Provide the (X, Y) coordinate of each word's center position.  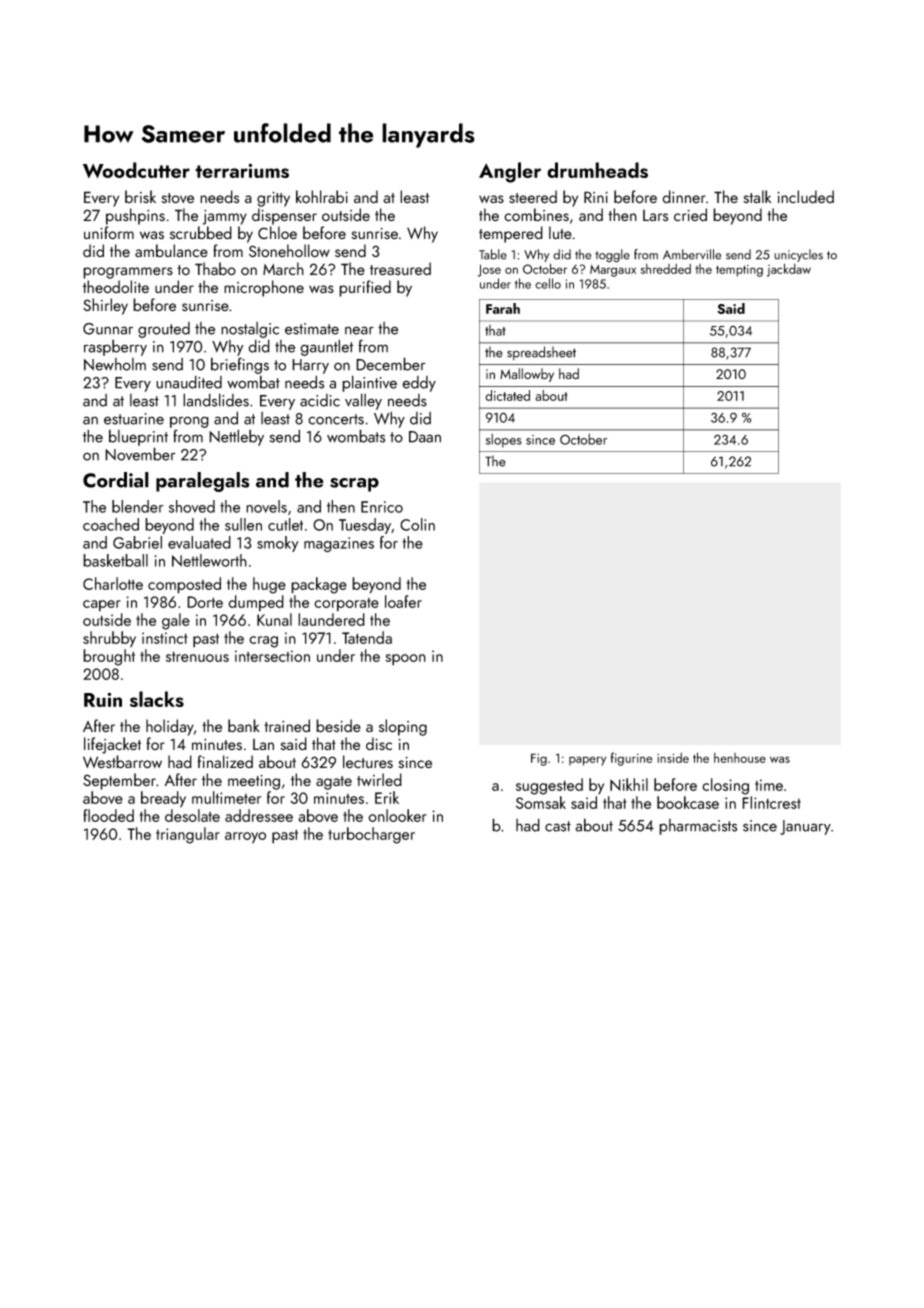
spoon (405, 660)
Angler (510, 172)
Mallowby (527, 375)
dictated (507, 395)
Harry (310, 366)
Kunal (274, 619)
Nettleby (236, 437)
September (119, 781)
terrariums (242, 170)
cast (558, 826)
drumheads (597, 170)
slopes (504, 441)
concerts (336, 419)
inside (673, 758)
